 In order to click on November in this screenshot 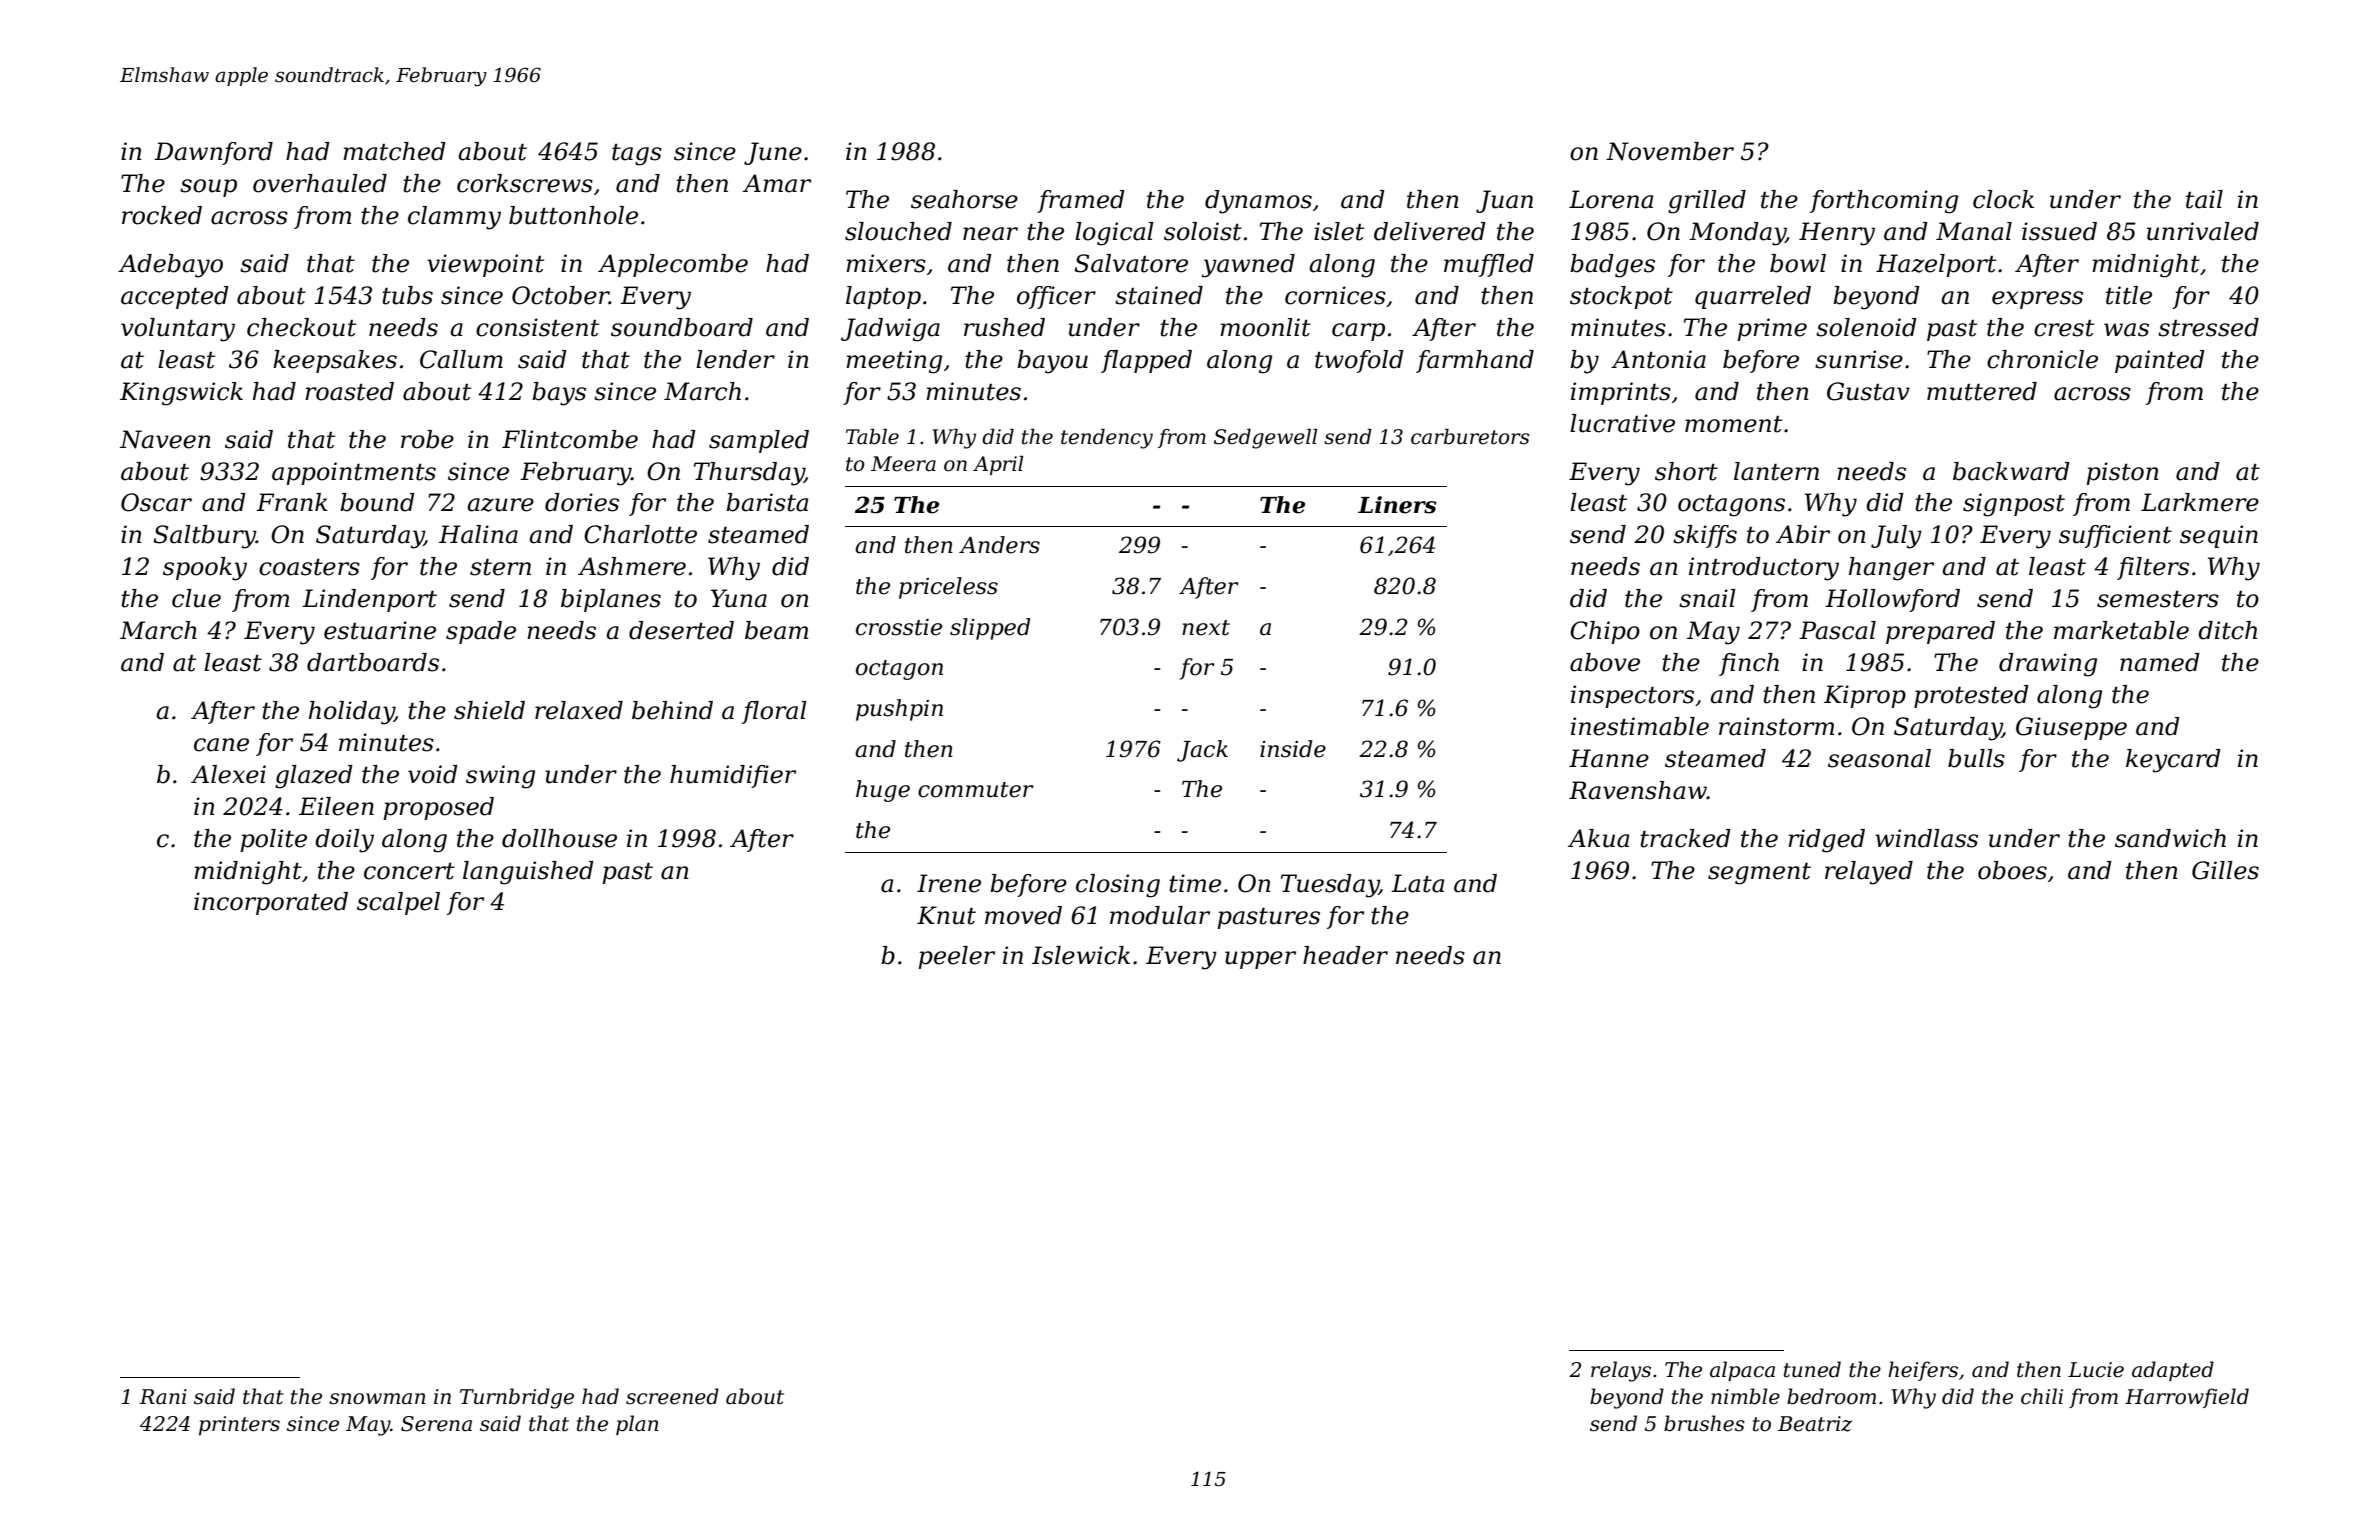, I will do `click(1670, 151)`.
